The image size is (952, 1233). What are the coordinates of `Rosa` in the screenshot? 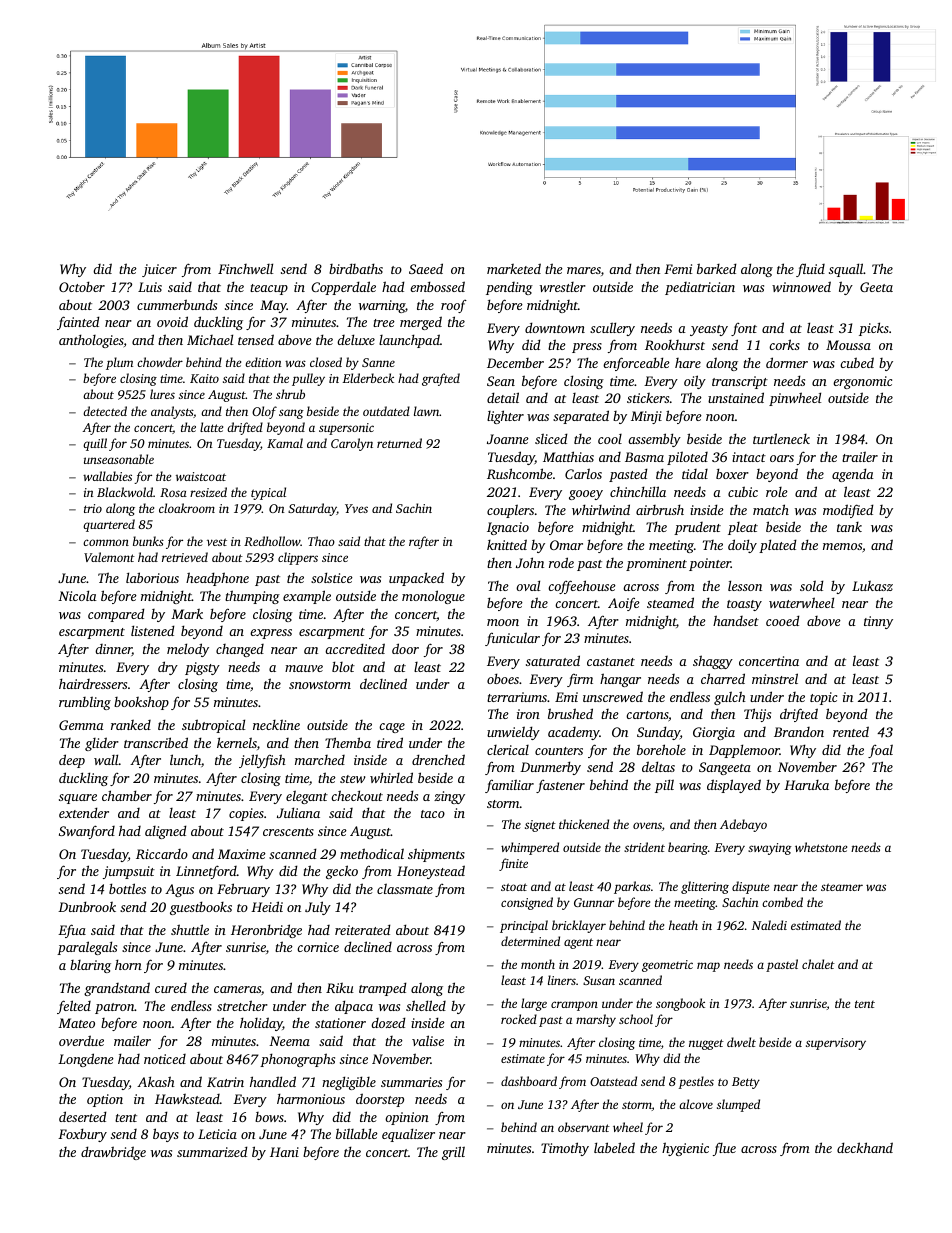 It's located at (173, 492).
